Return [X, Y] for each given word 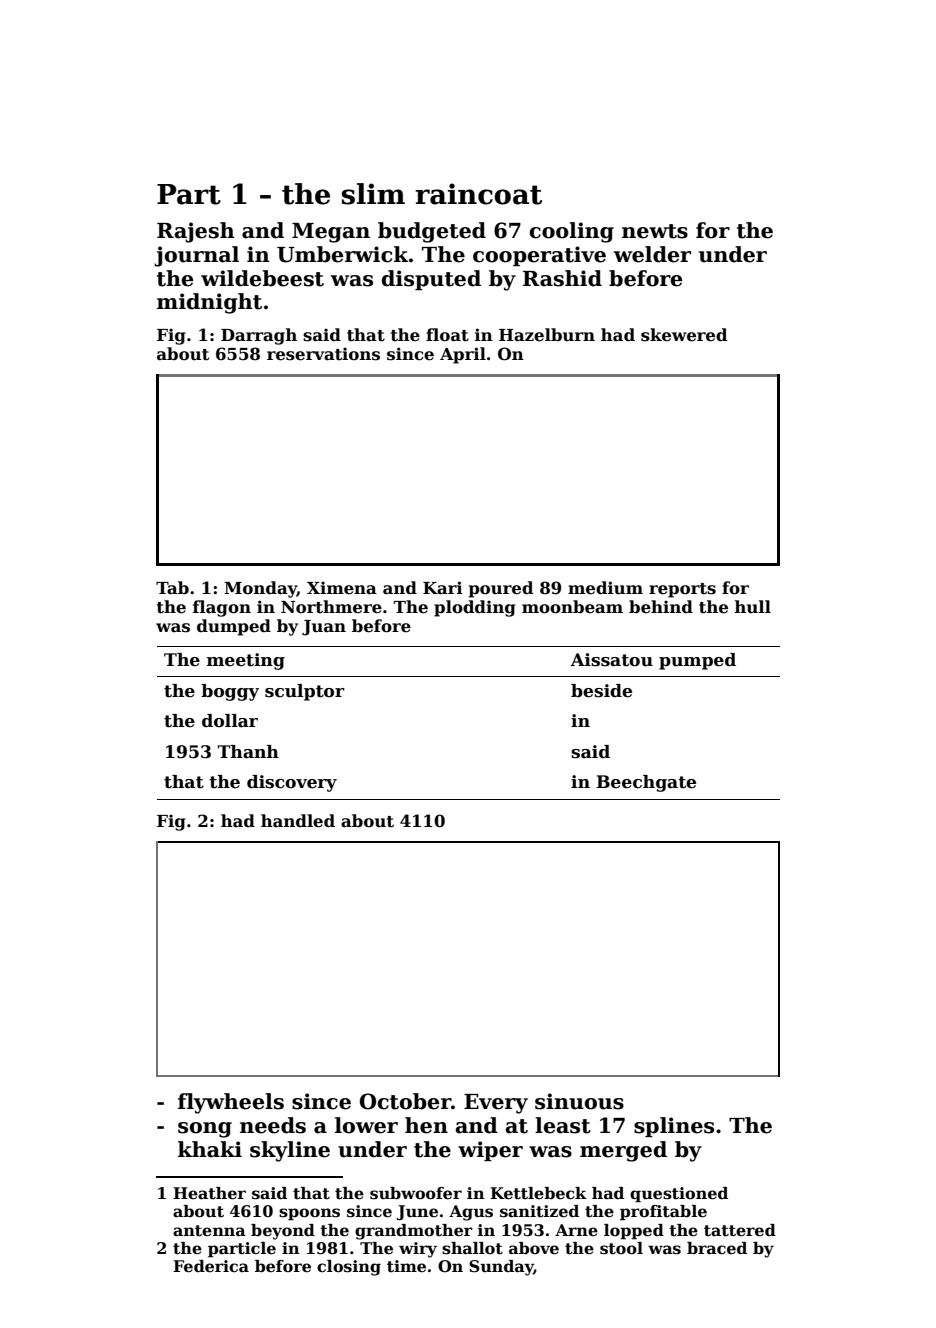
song [205, 1130]
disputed [431, 280]
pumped [697, 661]
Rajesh [196, 232]
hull [753, 607]
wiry [418, 1250]
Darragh [259, 336]
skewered [684, 335]
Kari [443, 588]
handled [298, 821]
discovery [292, 783]
